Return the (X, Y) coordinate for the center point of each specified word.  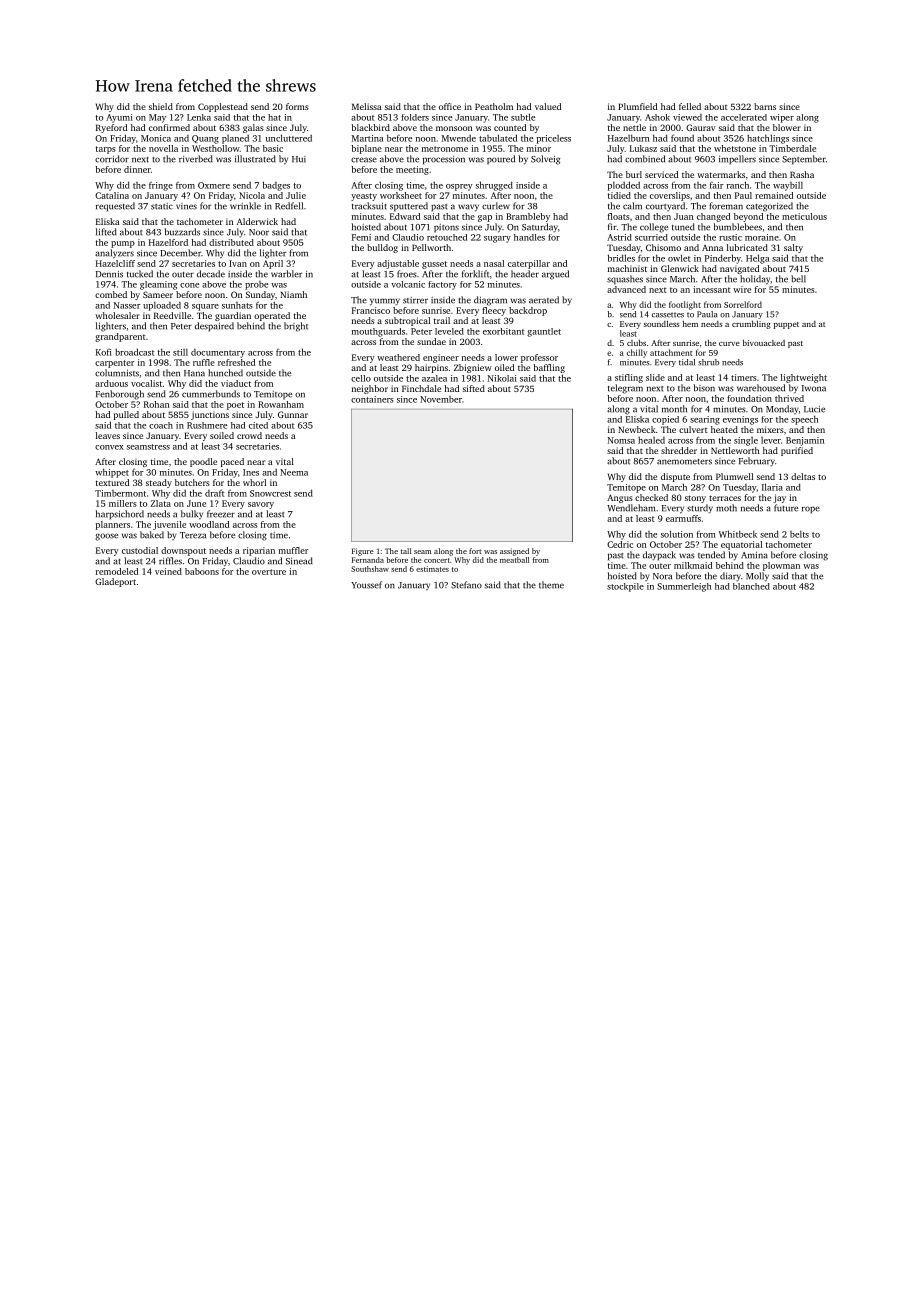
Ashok (657, 117)
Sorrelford (743, 304)
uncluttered (289, 138)
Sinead (299, 561)
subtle (523, 117)
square (205, 307)
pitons (446, 228)
